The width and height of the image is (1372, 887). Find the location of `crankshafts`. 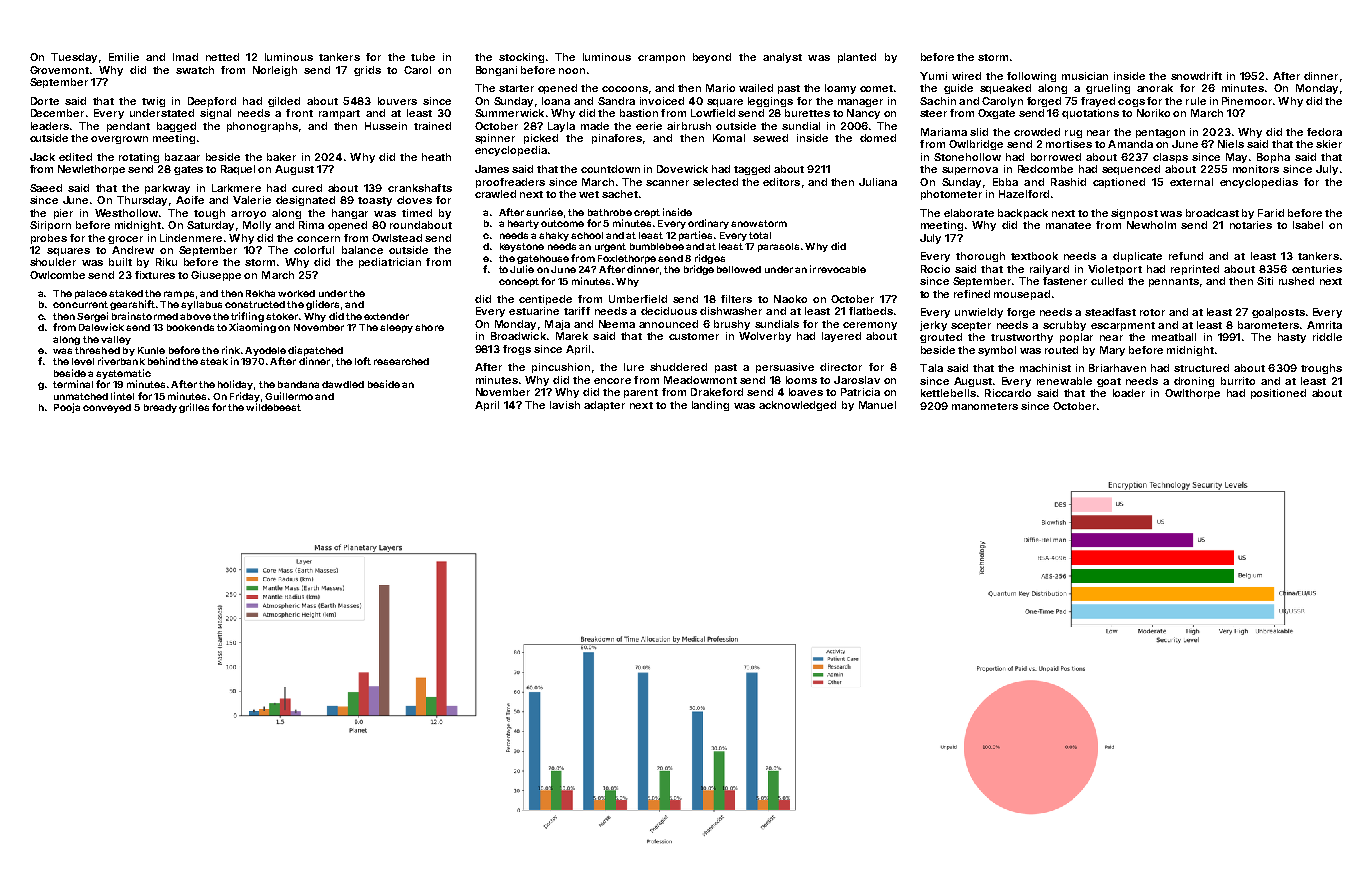

crankshafts is located at coordinates (420, 188).
